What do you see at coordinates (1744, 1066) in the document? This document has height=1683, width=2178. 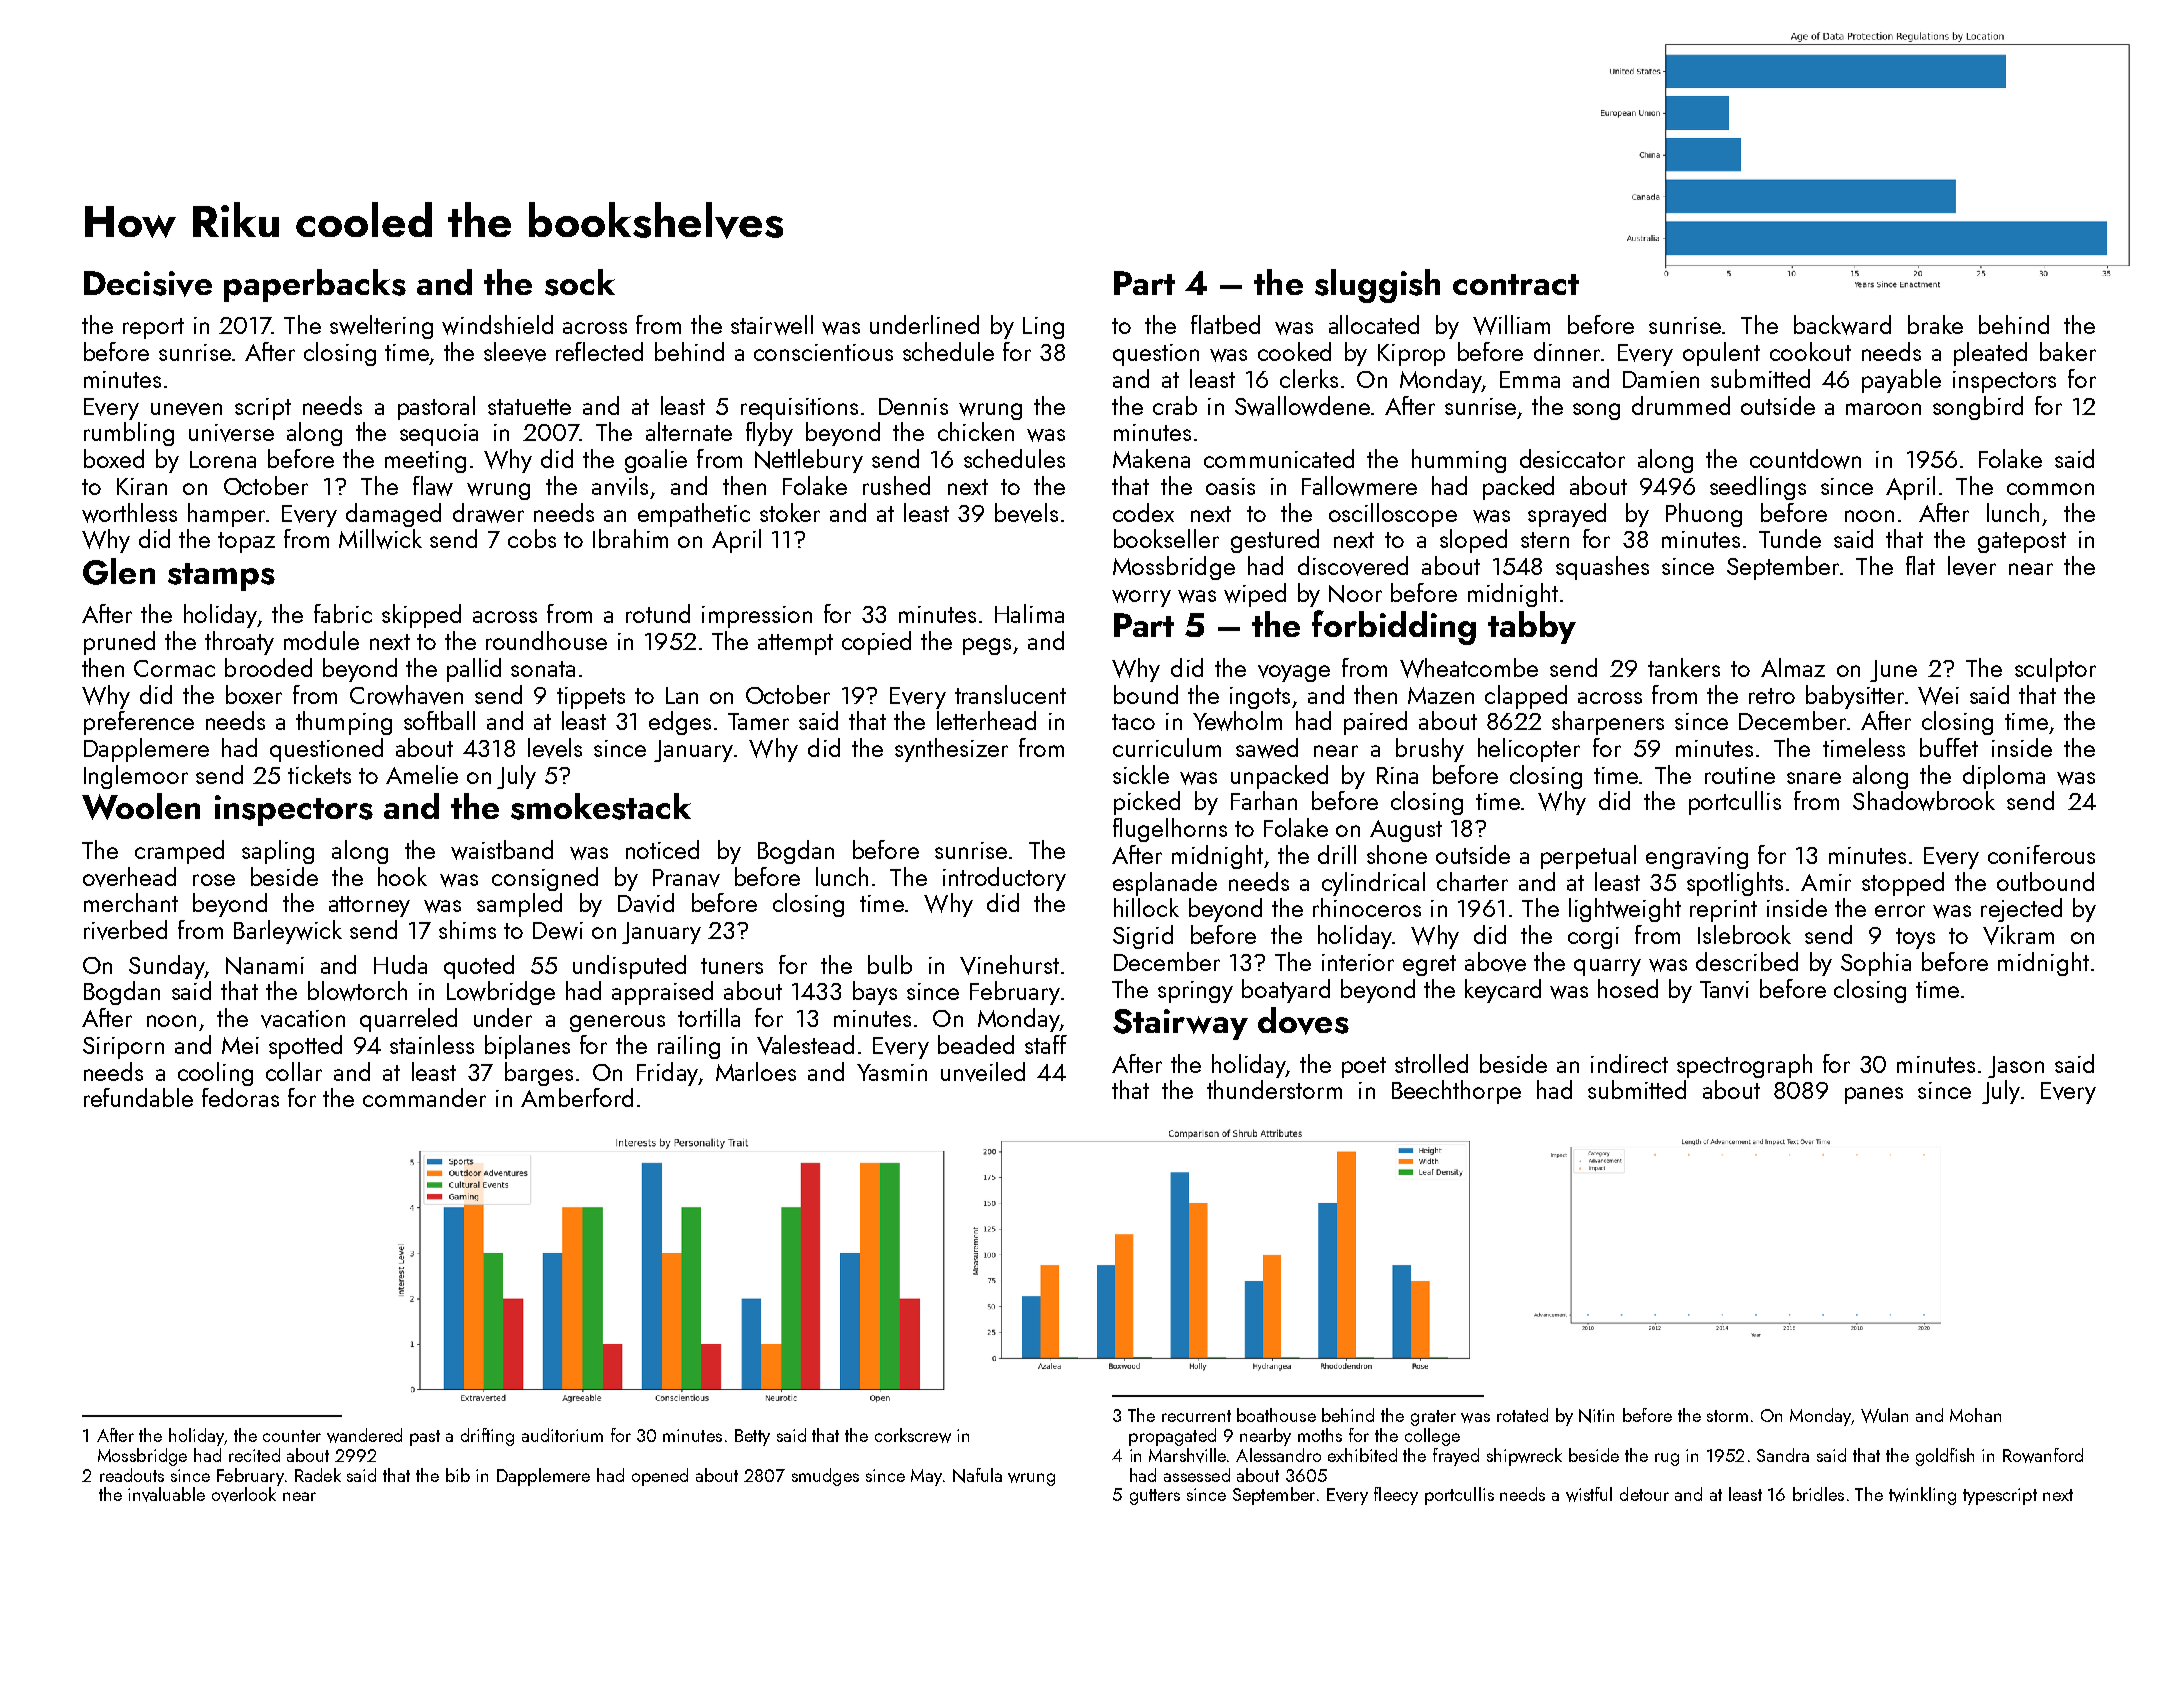 I see `spectrograph` at bounding box center [1744, 1066].
